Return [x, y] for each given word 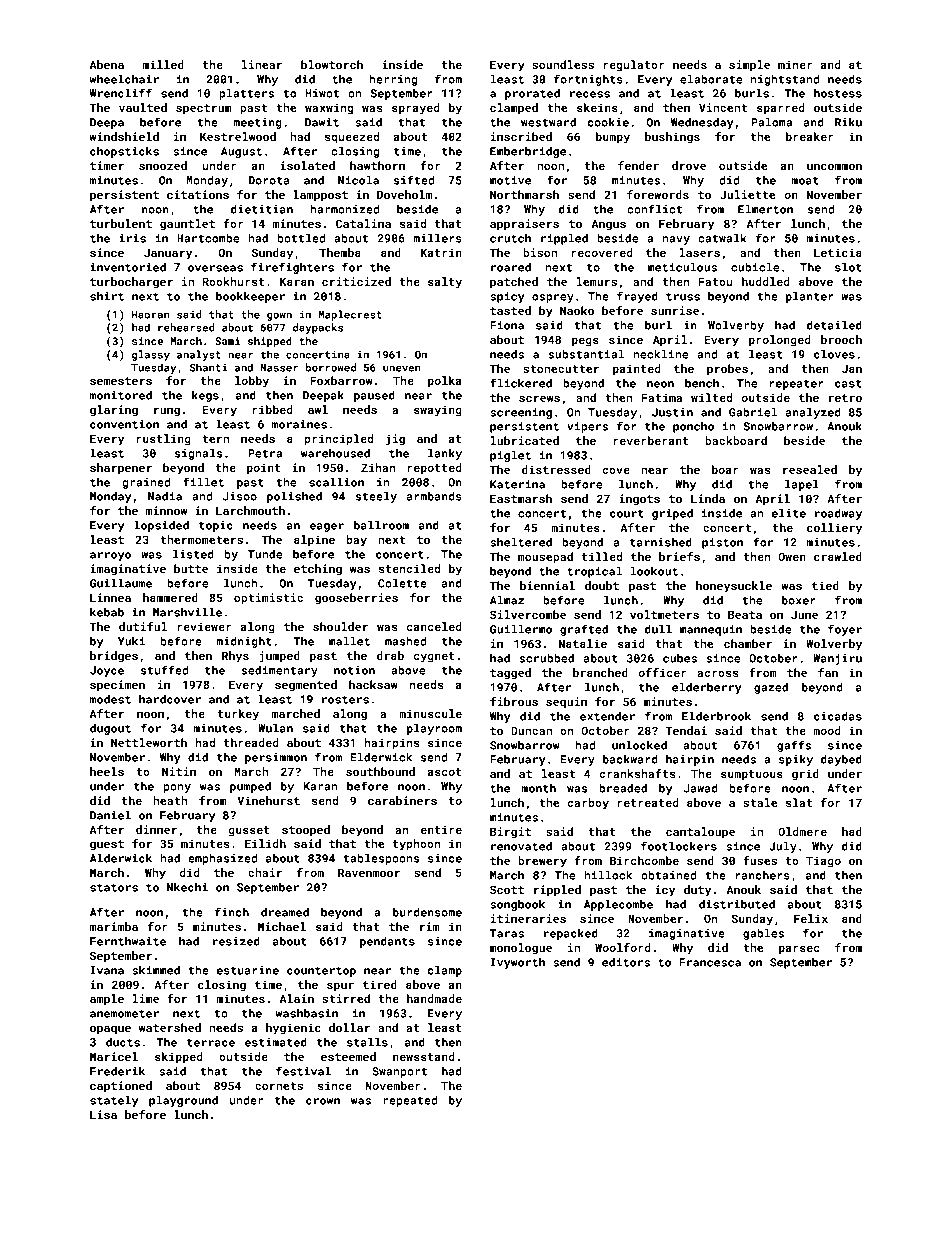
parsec [799, 950]
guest [107, 845]
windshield [124, 136]
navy [676, 240]
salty [445, 283]
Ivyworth [518, 963]
